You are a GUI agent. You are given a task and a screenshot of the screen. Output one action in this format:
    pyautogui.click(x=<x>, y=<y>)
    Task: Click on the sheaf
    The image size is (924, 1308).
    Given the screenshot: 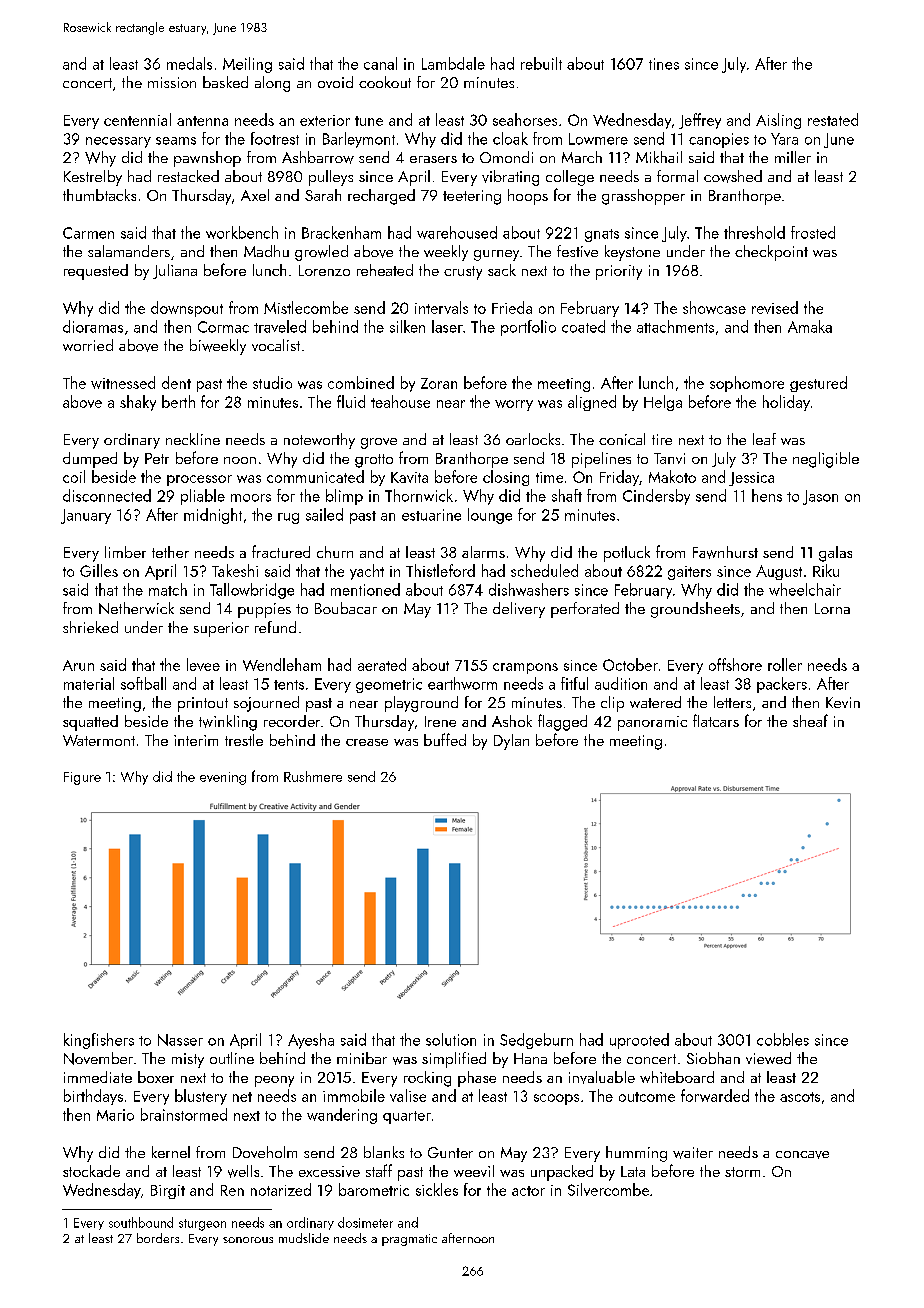 What is the action you would take?
    pyautogui.click(x=810, y=720)
